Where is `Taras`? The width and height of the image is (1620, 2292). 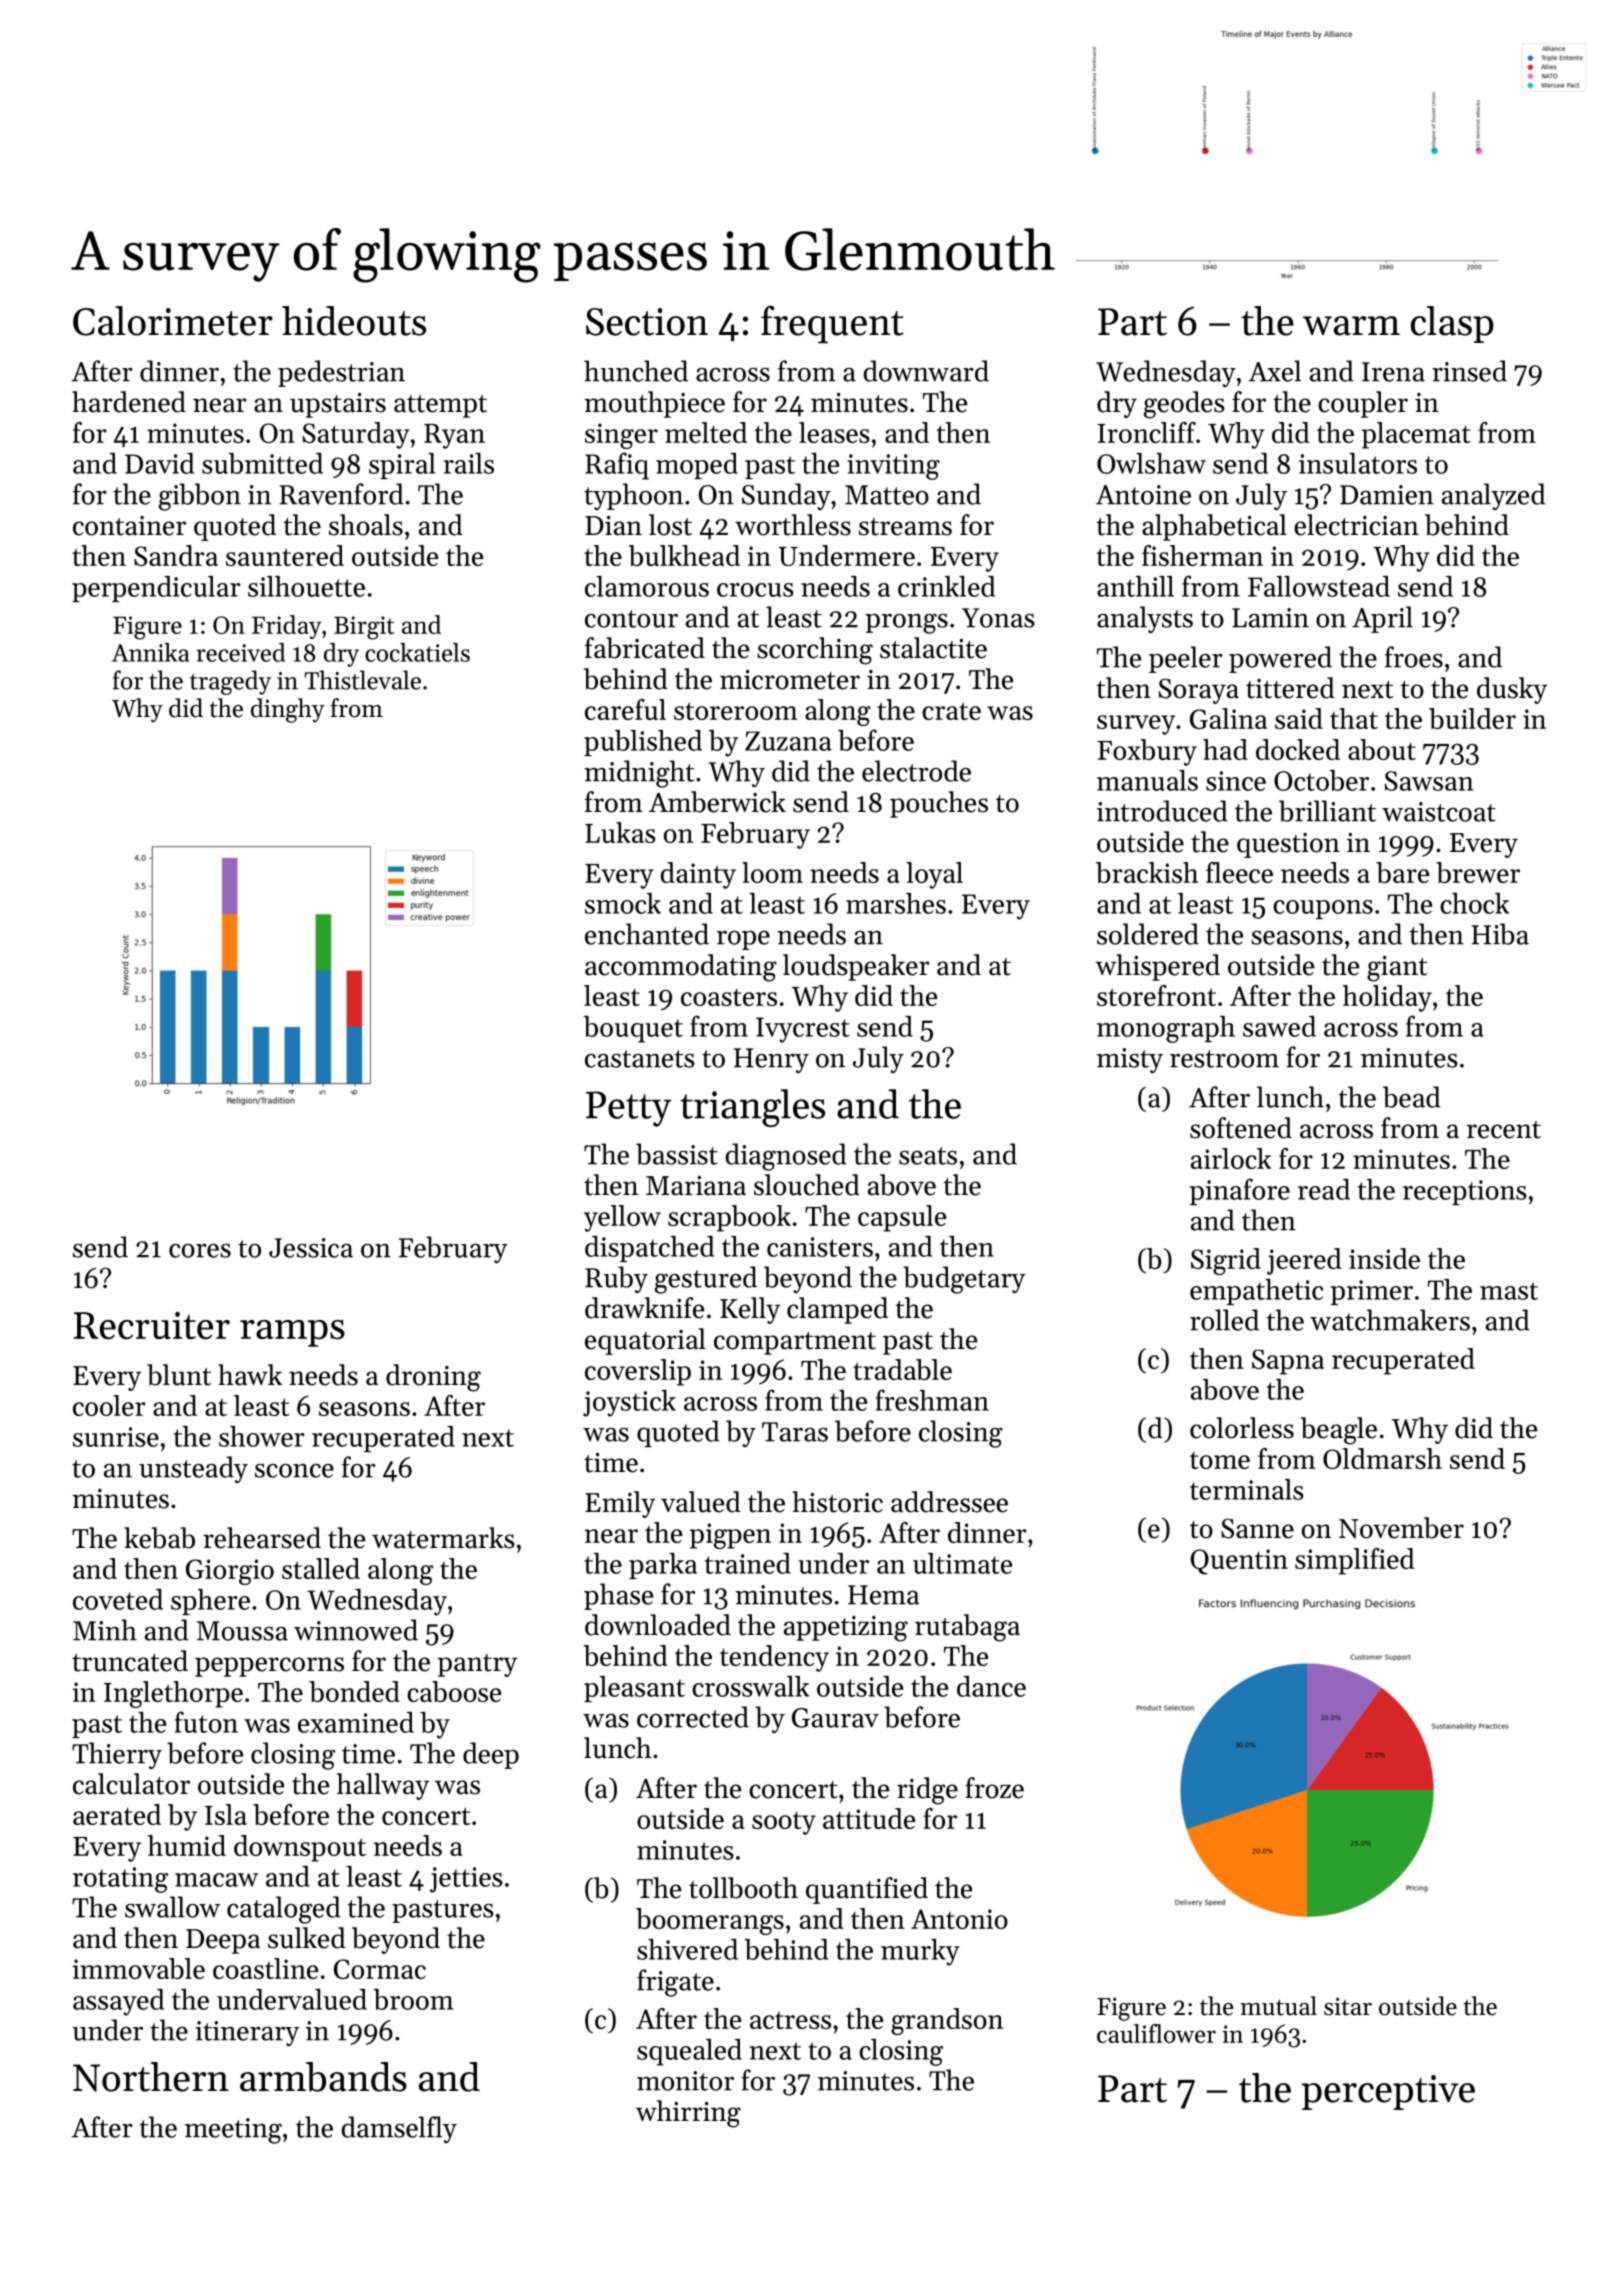 Taras is located at coordinates (795, 1432).
